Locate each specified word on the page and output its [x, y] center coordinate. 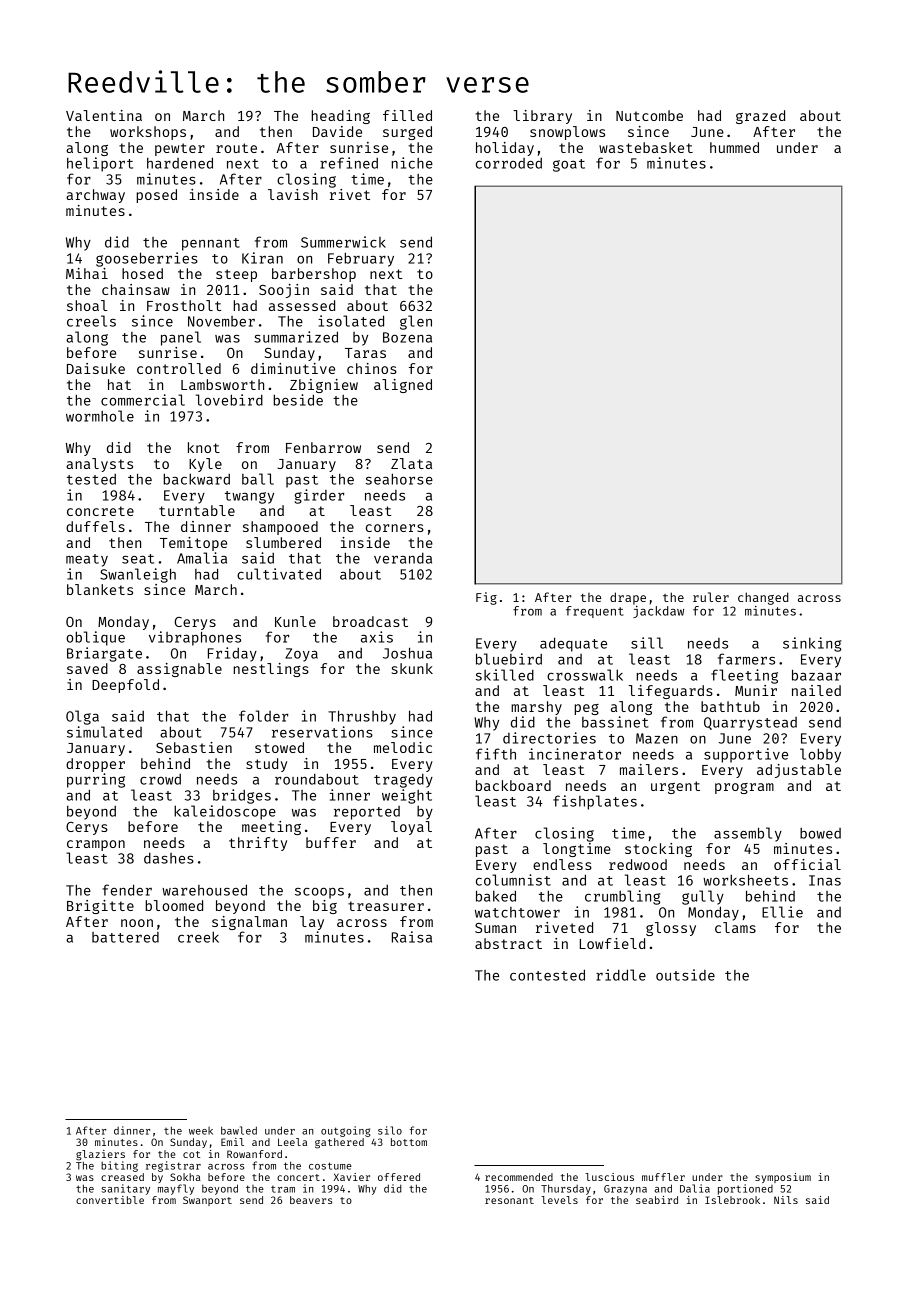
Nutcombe [649, 115]
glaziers [100, 1155]
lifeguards [670, 692]
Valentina [104, 115]
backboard [513, 785]
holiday [505, 149]
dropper [95, 765]
